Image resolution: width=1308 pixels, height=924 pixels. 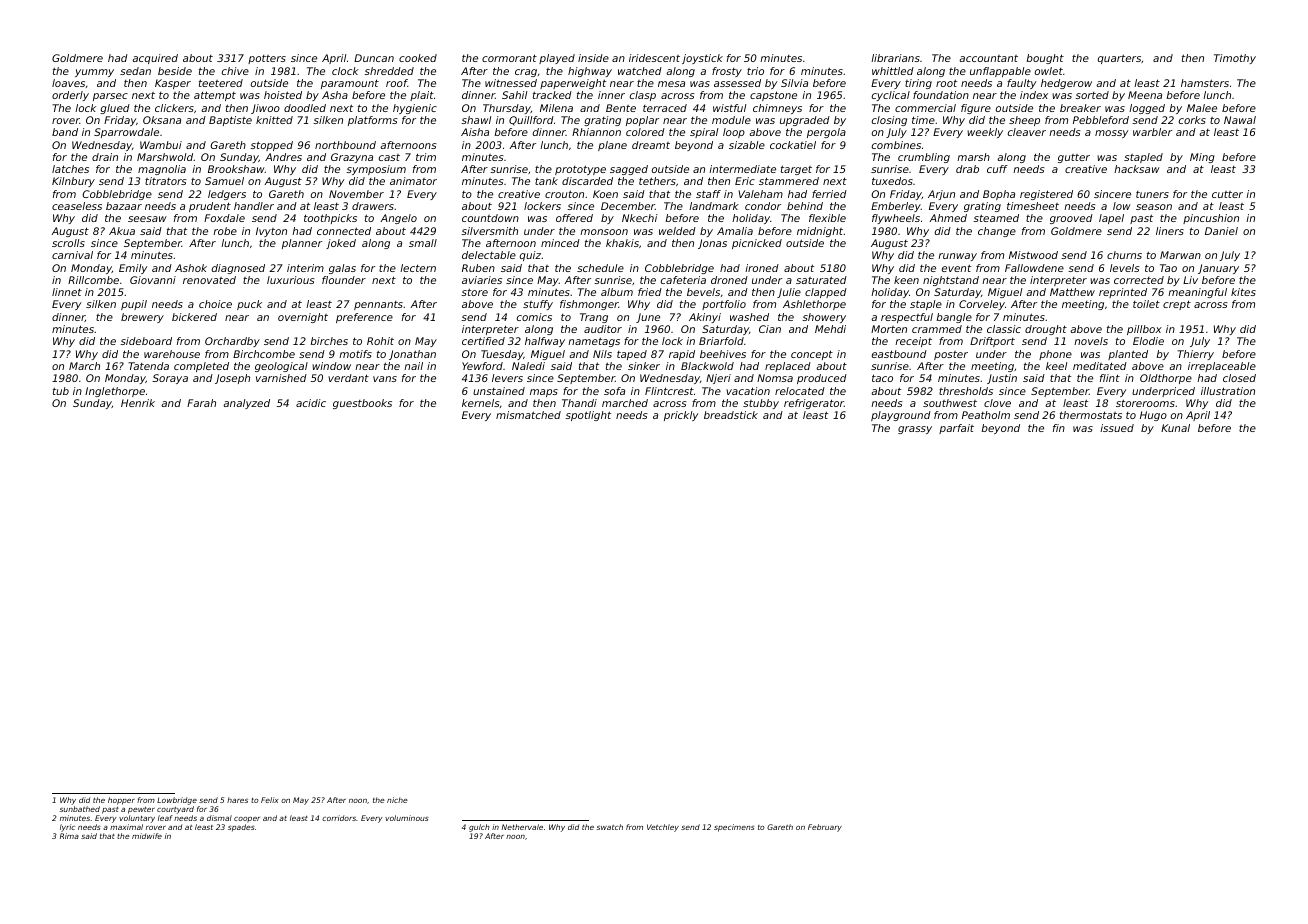 What do you see at coordinates (339, 818) in the image?
I see `corridors` at bounding box center [339, 818].
